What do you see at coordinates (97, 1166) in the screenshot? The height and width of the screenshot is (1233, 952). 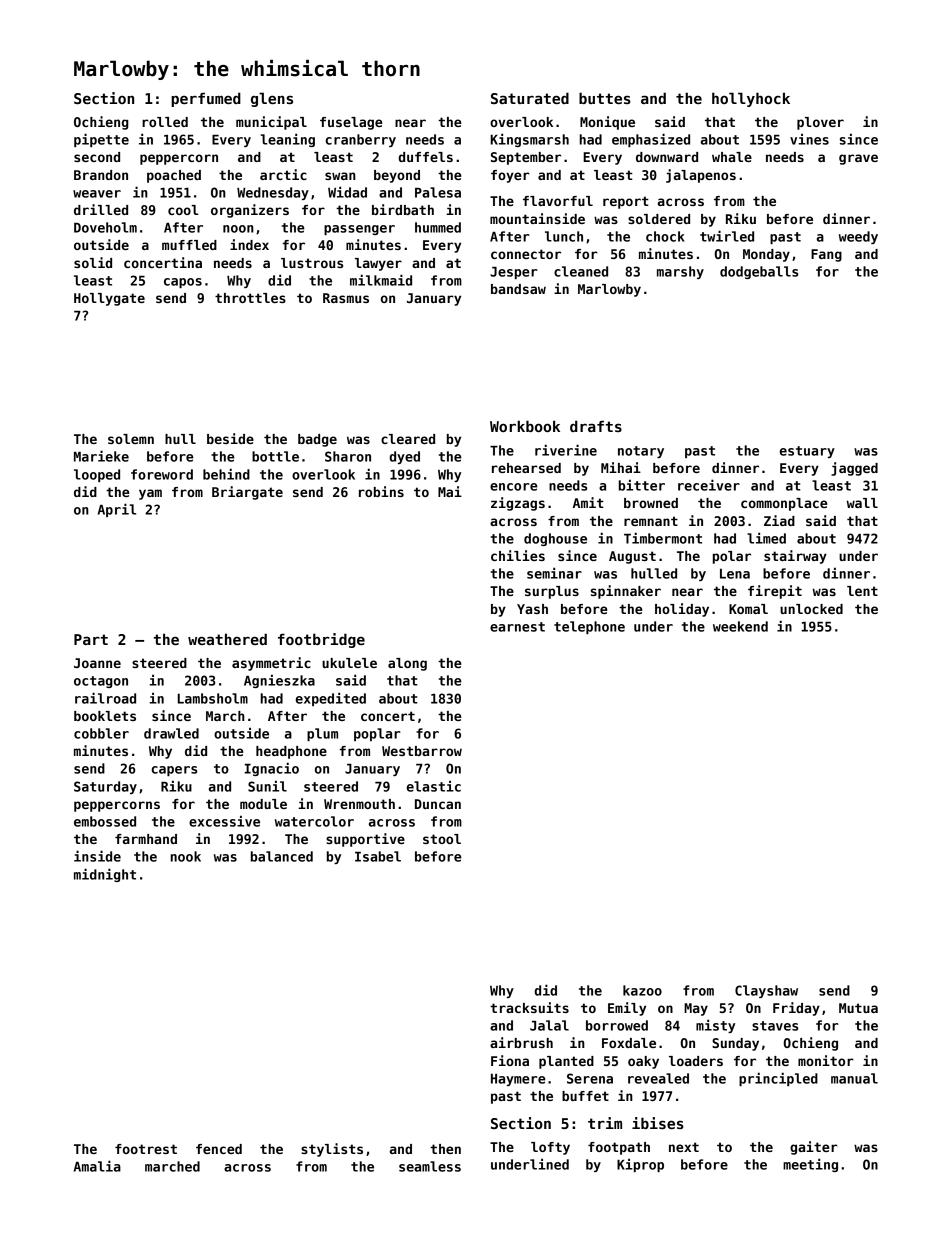 I see `Amalia` at bounding box center [97, 1166].
